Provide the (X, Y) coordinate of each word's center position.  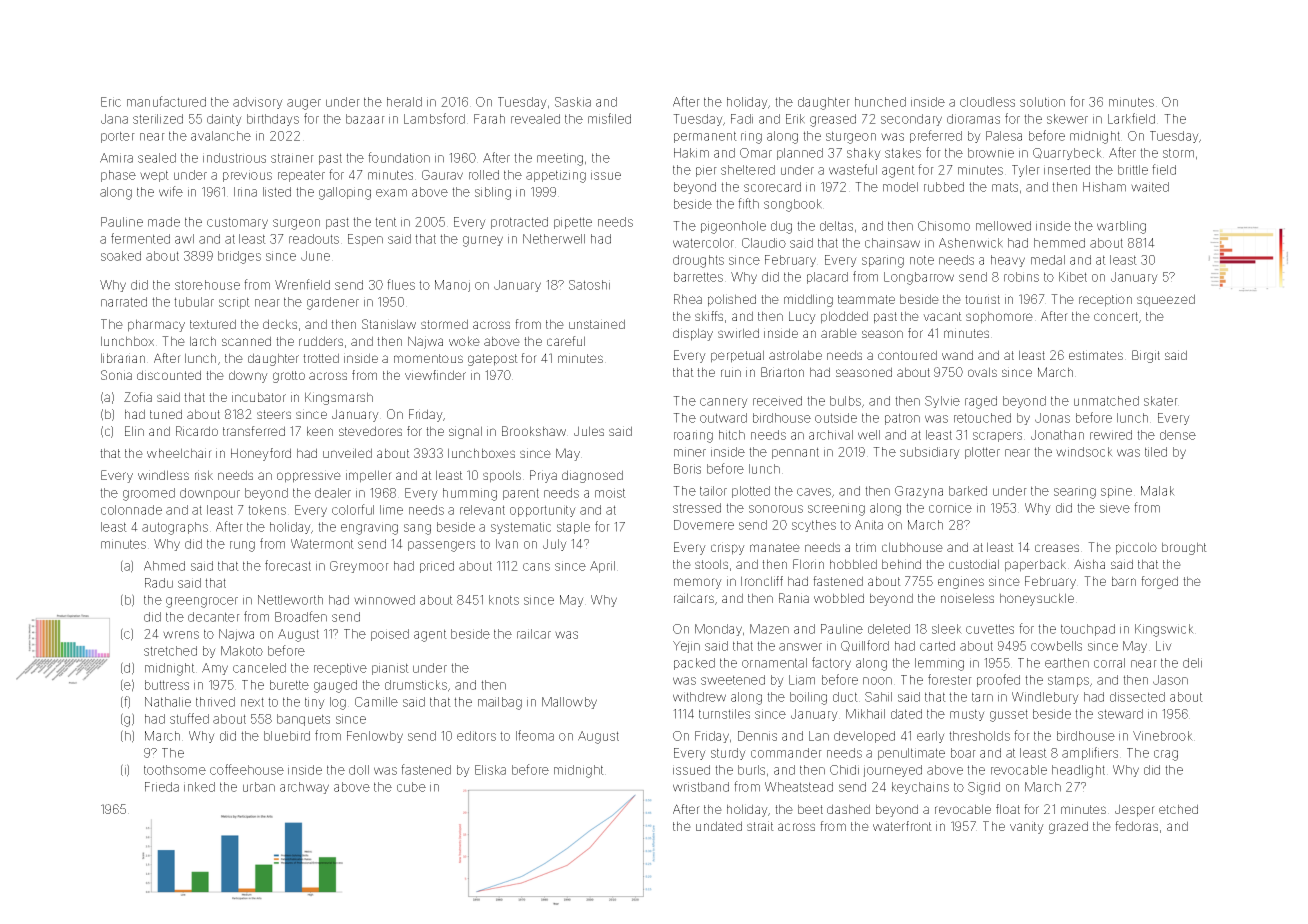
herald (404, 102)
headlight (1078, 771)
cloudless (987, 102)
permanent (705, 137)
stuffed (189, 718)
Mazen (769, 629)
